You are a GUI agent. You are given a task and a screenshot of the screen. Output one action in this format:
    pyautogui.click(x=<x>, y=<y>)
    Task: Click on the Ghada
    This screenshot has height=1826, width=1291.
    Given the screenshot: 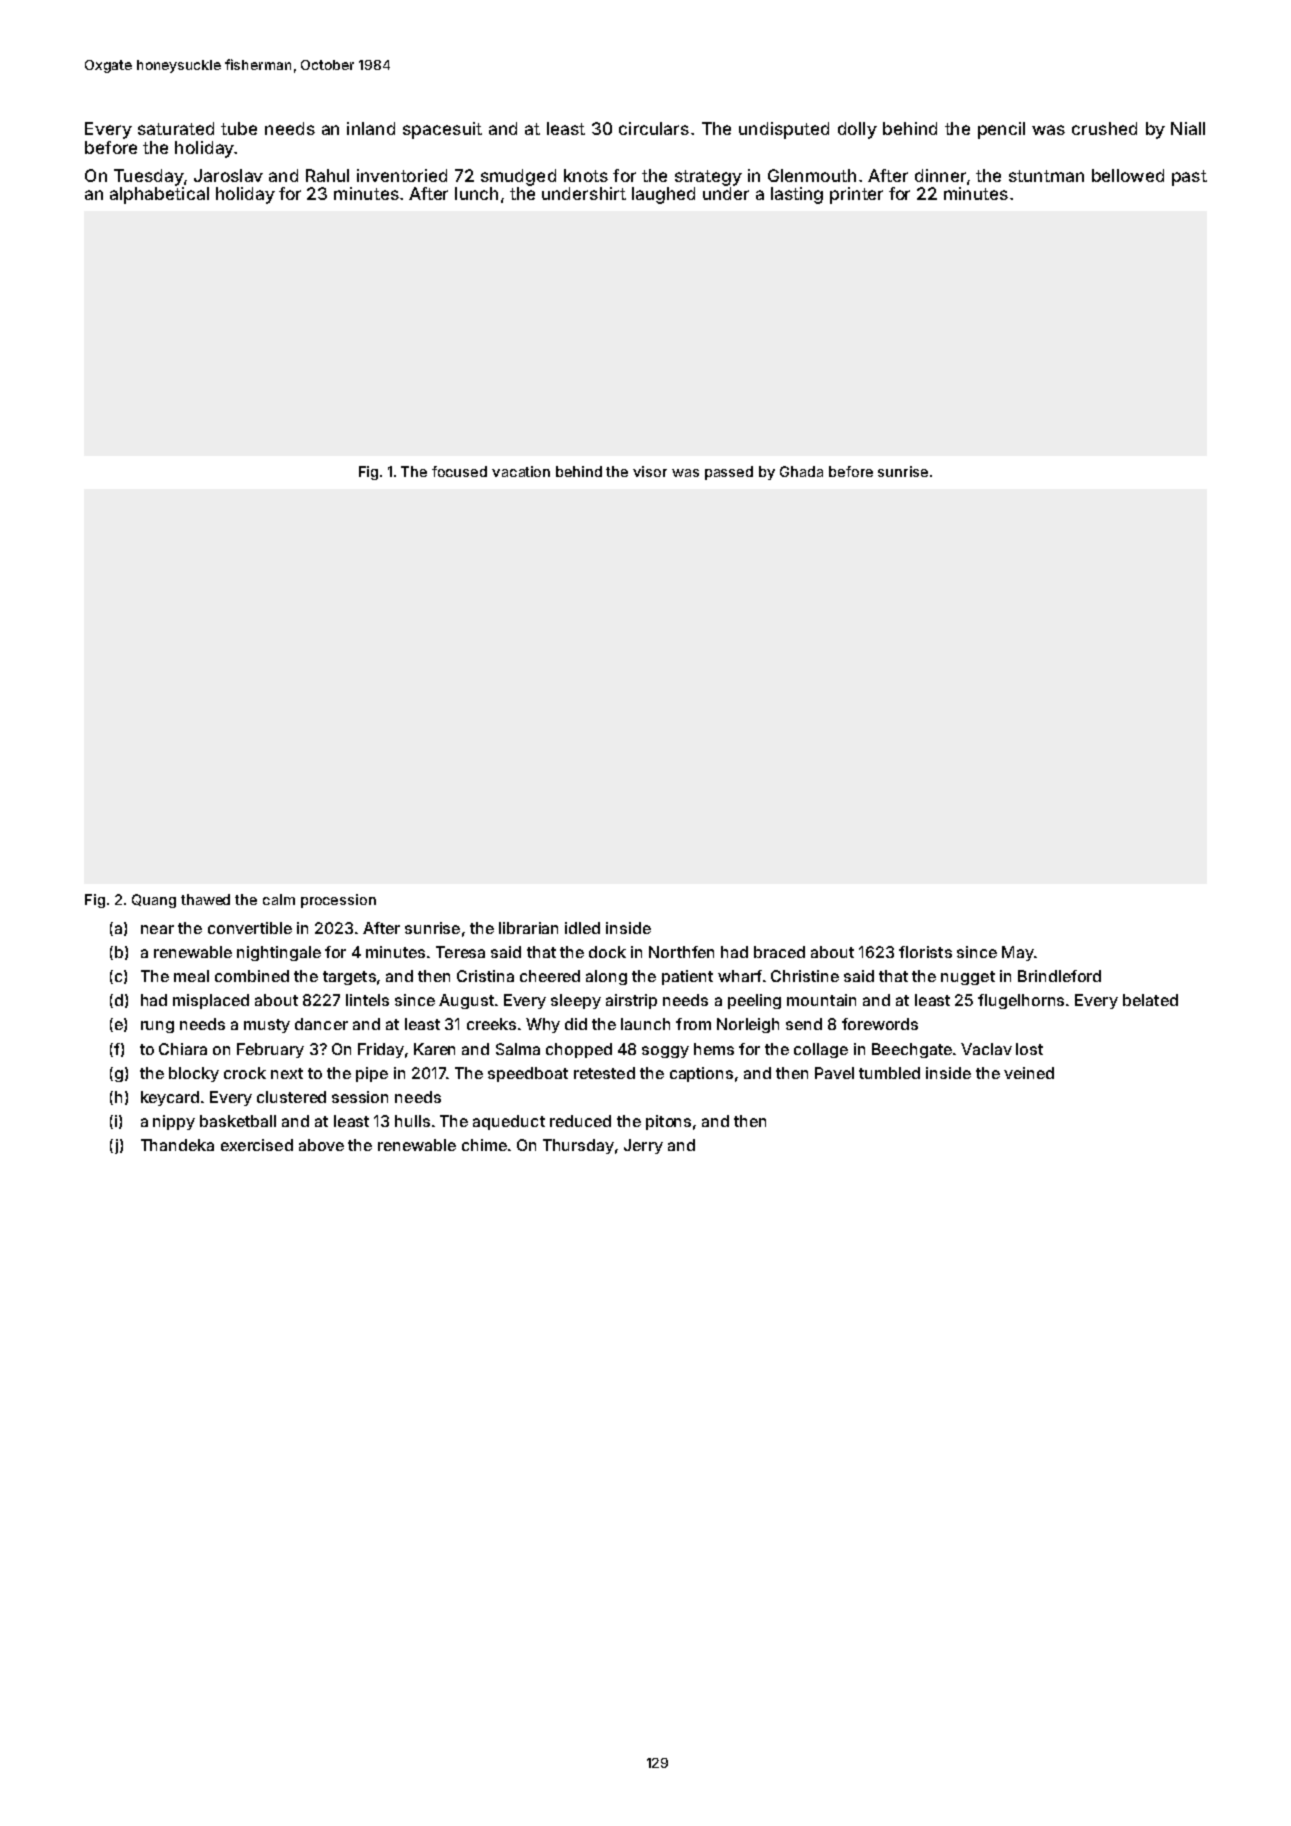 What is the action you would take?
    pyautogui.click(x=801, y=471)
